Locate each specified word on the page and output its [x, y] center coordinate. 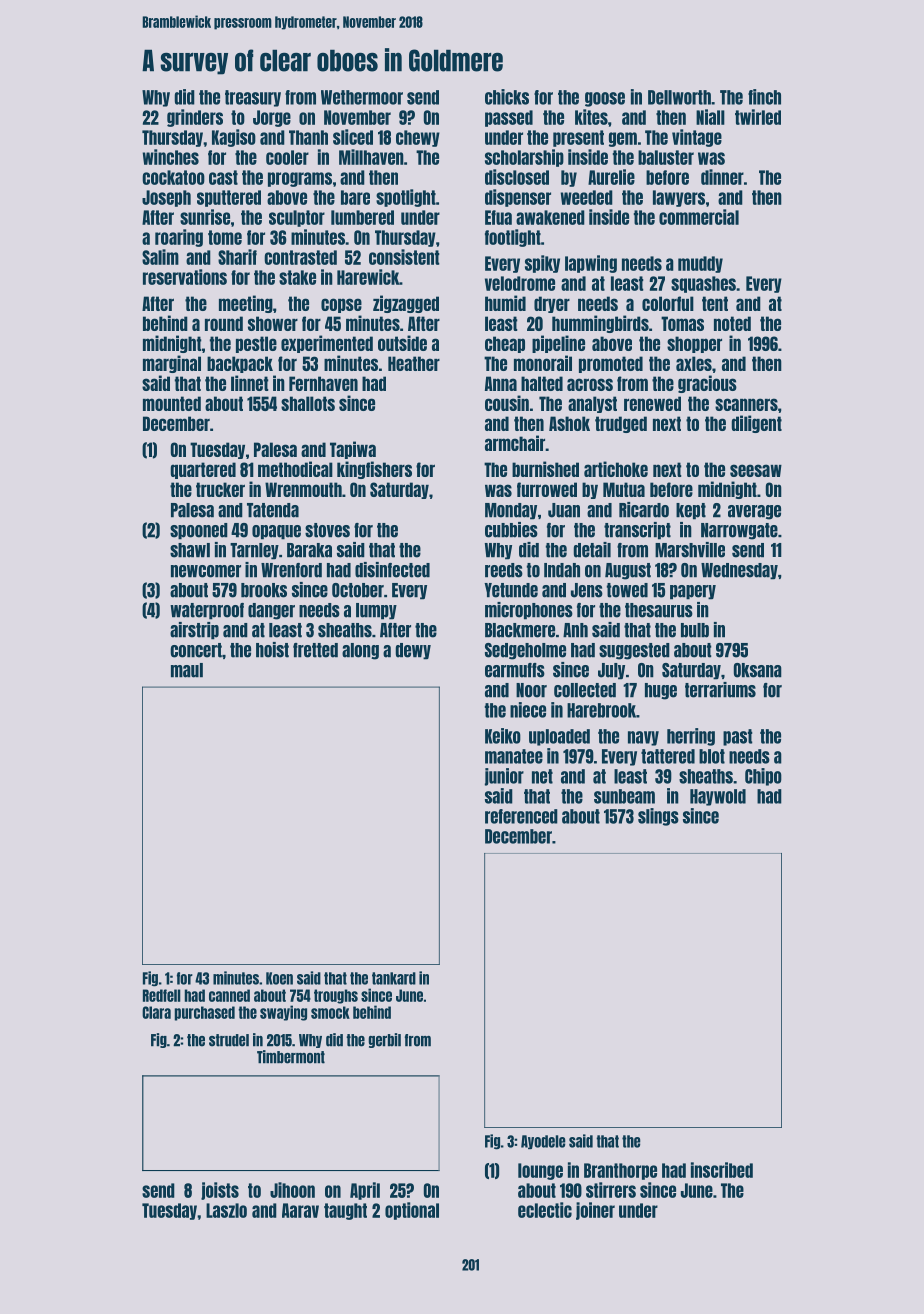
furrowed [547, 489]
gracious [707, 384]
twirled [758, 117]
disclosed [517, 177]
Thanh [308, 137]
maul [187, 670]
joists [220, 1191]
